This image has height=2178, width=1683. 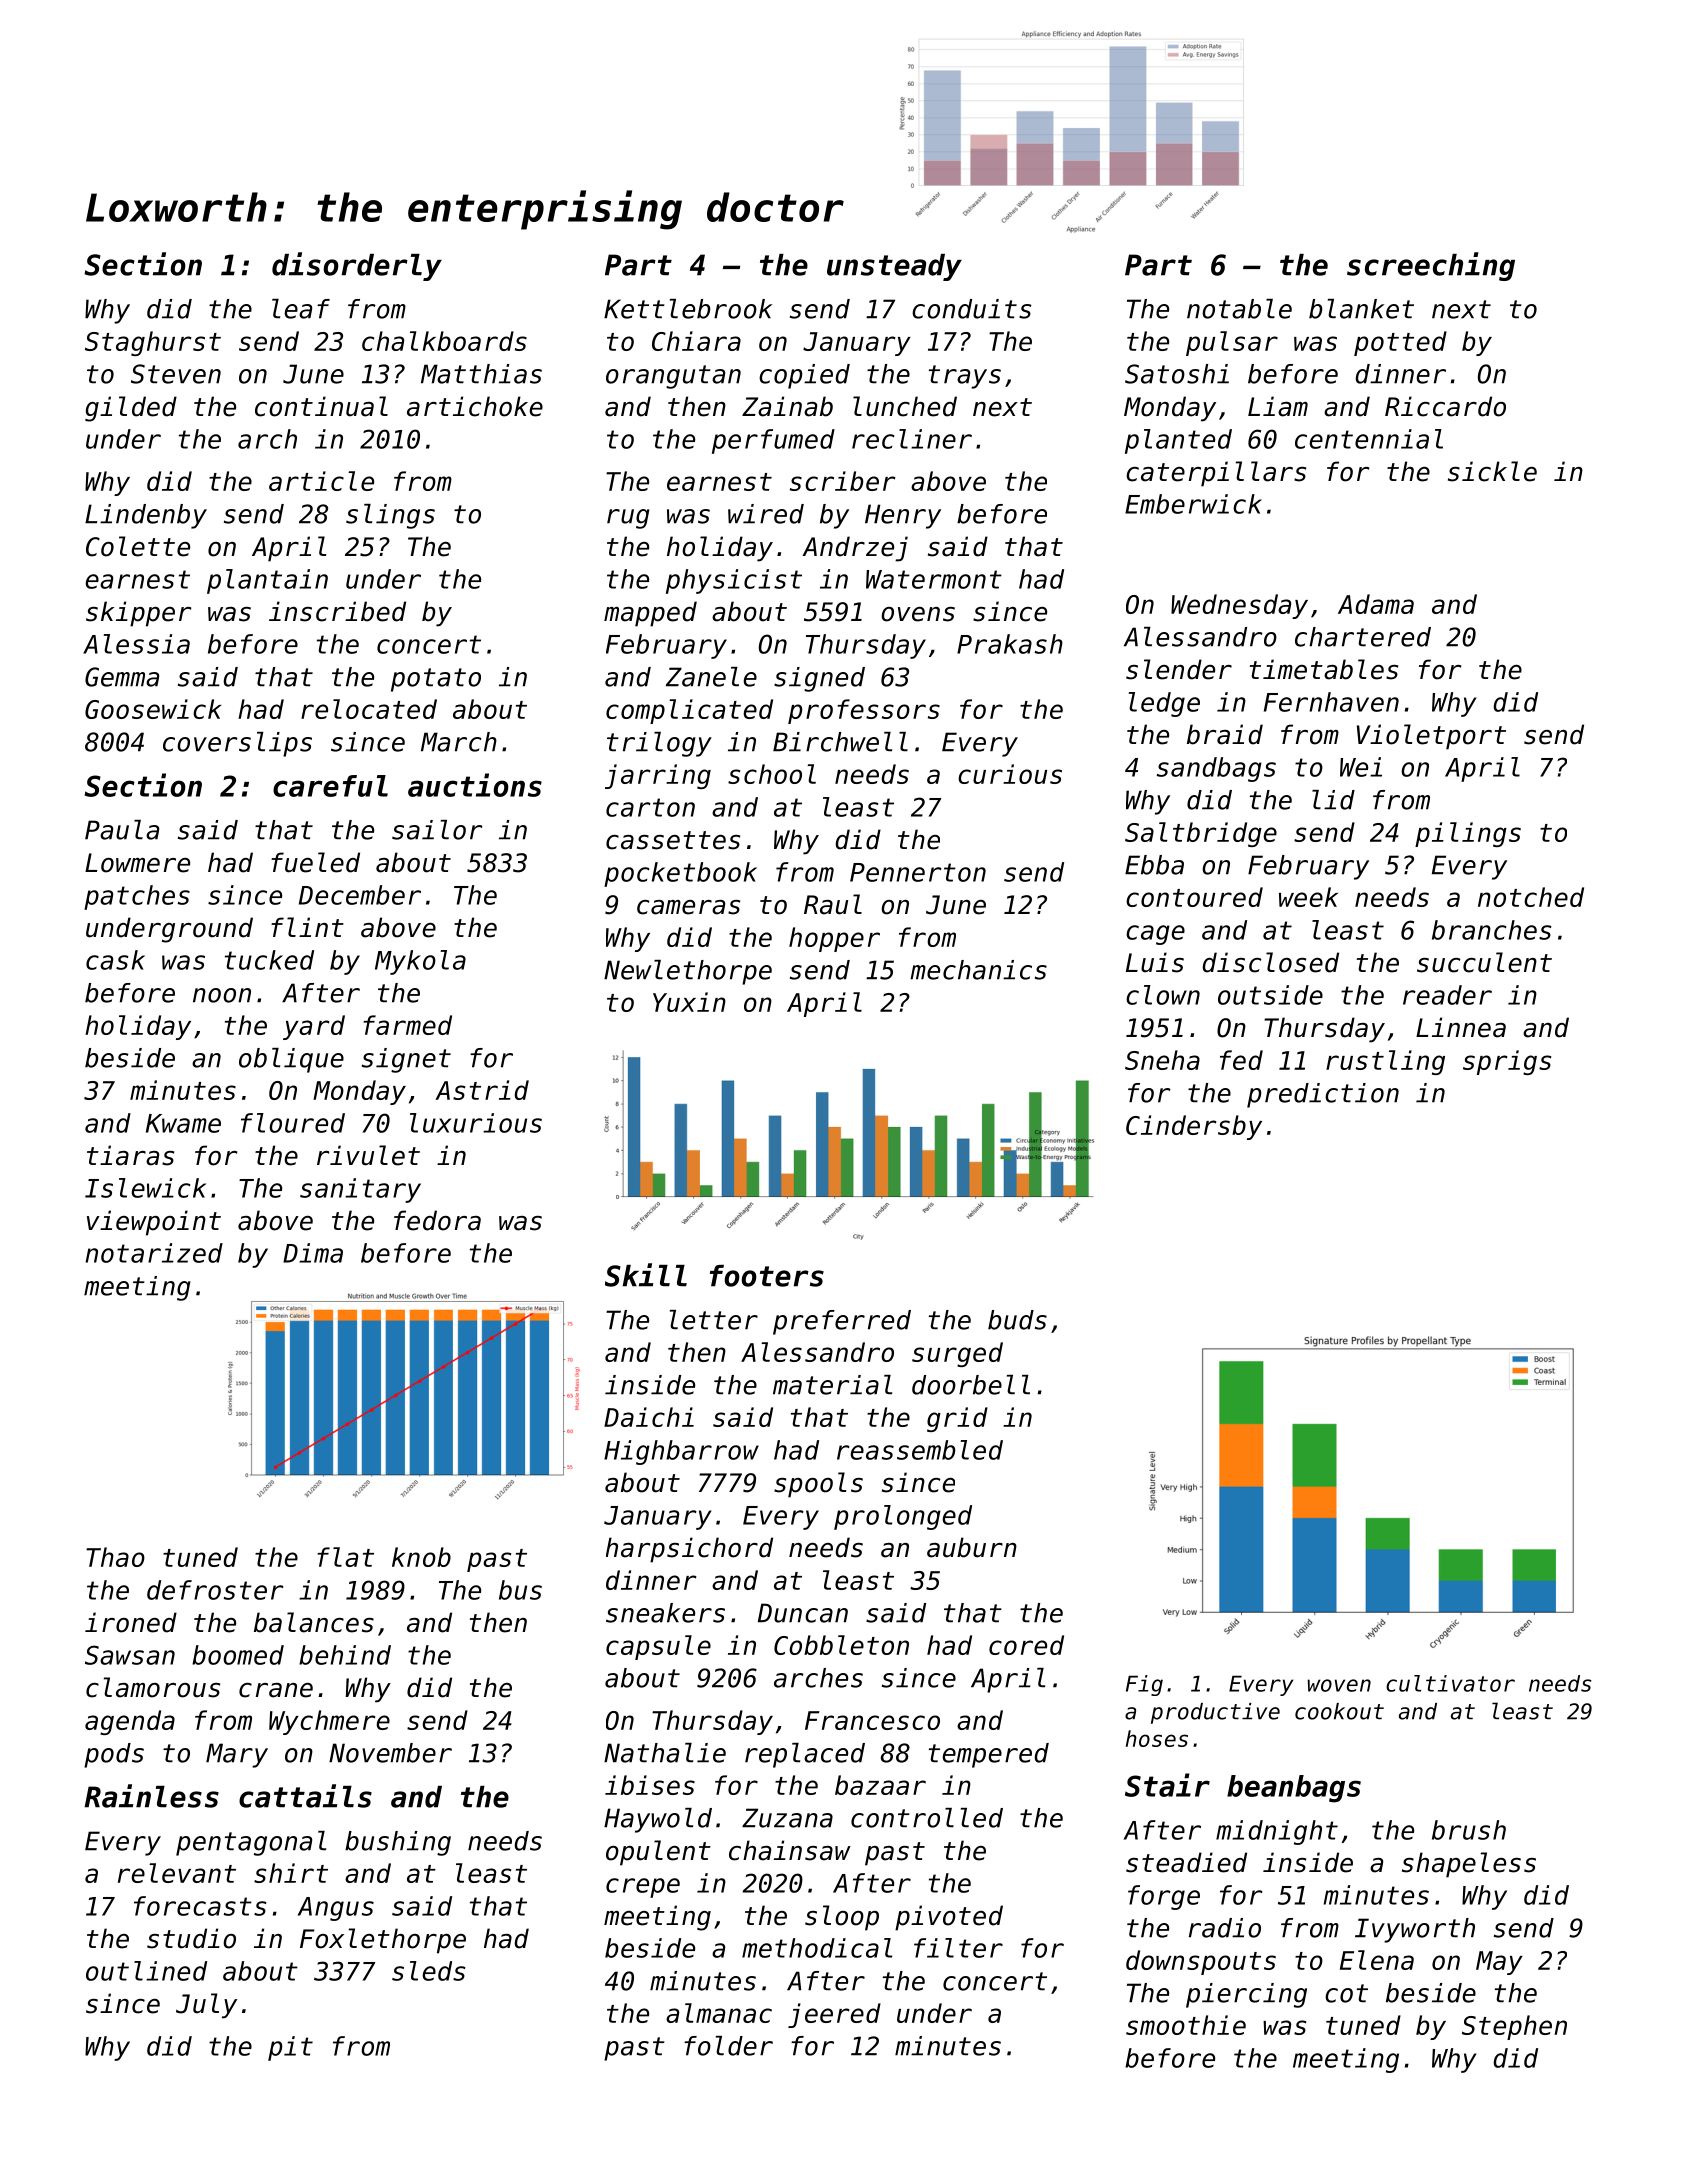 I want to click on slings, so click(x=390, y=516).
